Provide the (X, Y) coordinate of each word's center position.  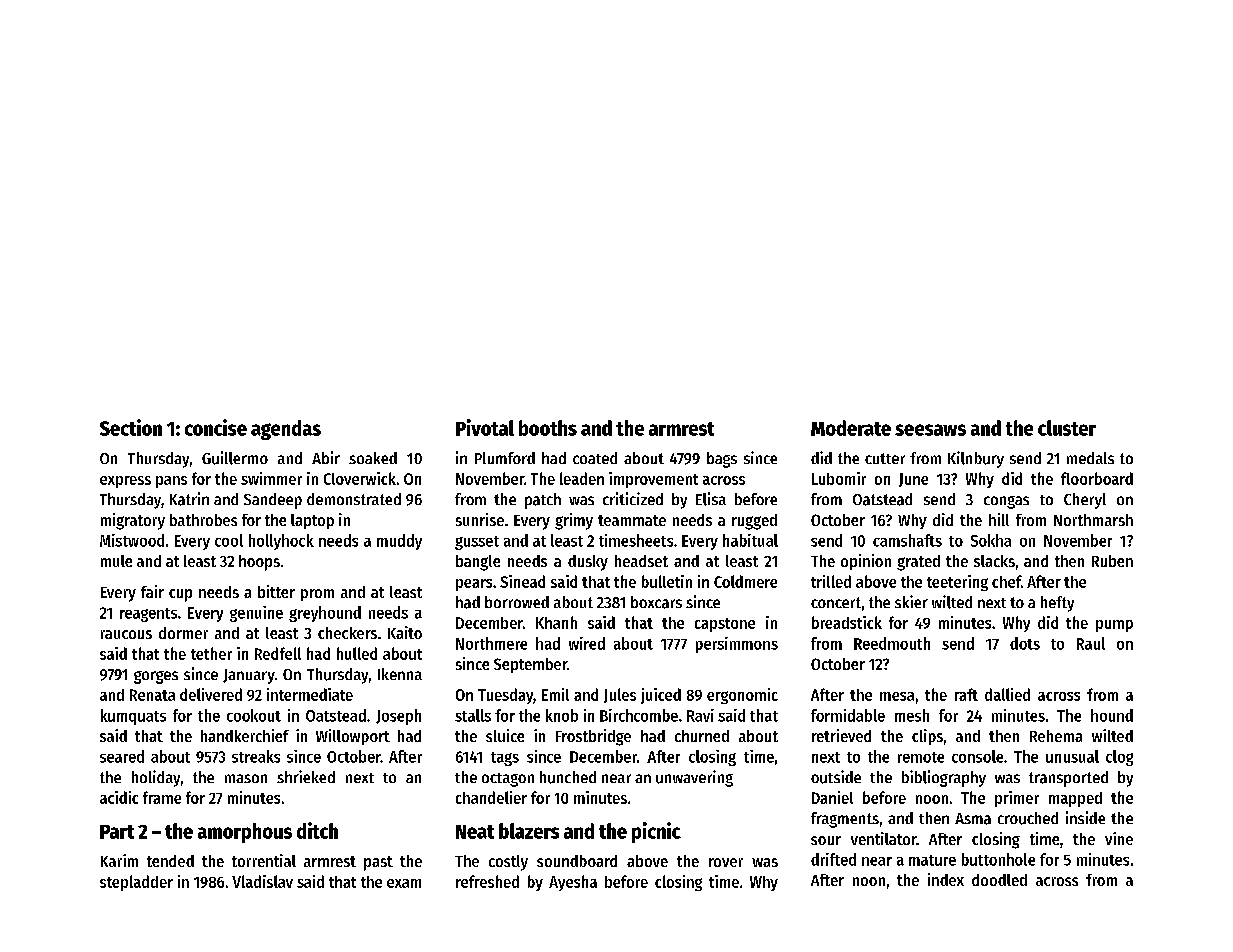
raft (966, 694)
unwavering (694, 778)
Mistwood (132, 540)
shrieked (306, 776)
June (913, 480)
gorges (156, 677)
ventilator (883, 838)
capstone (725, 625)
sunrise (480, 519)
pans (171, 482)
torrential (264, 860)
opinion (866, 562)
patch (543, 501)
